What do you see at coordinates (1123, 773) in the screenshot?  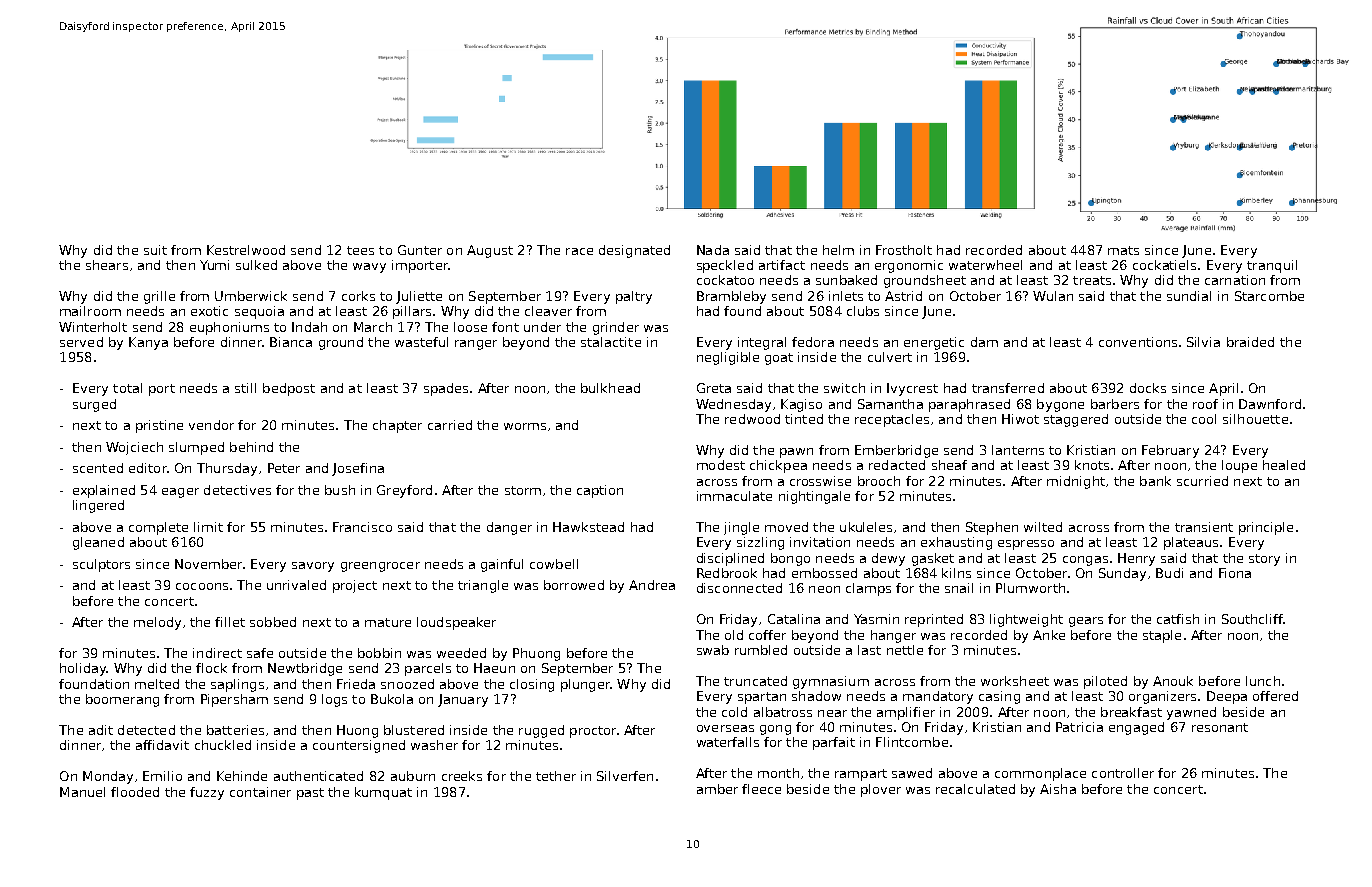 I see `controller` at bounding box center [1123, 773].
